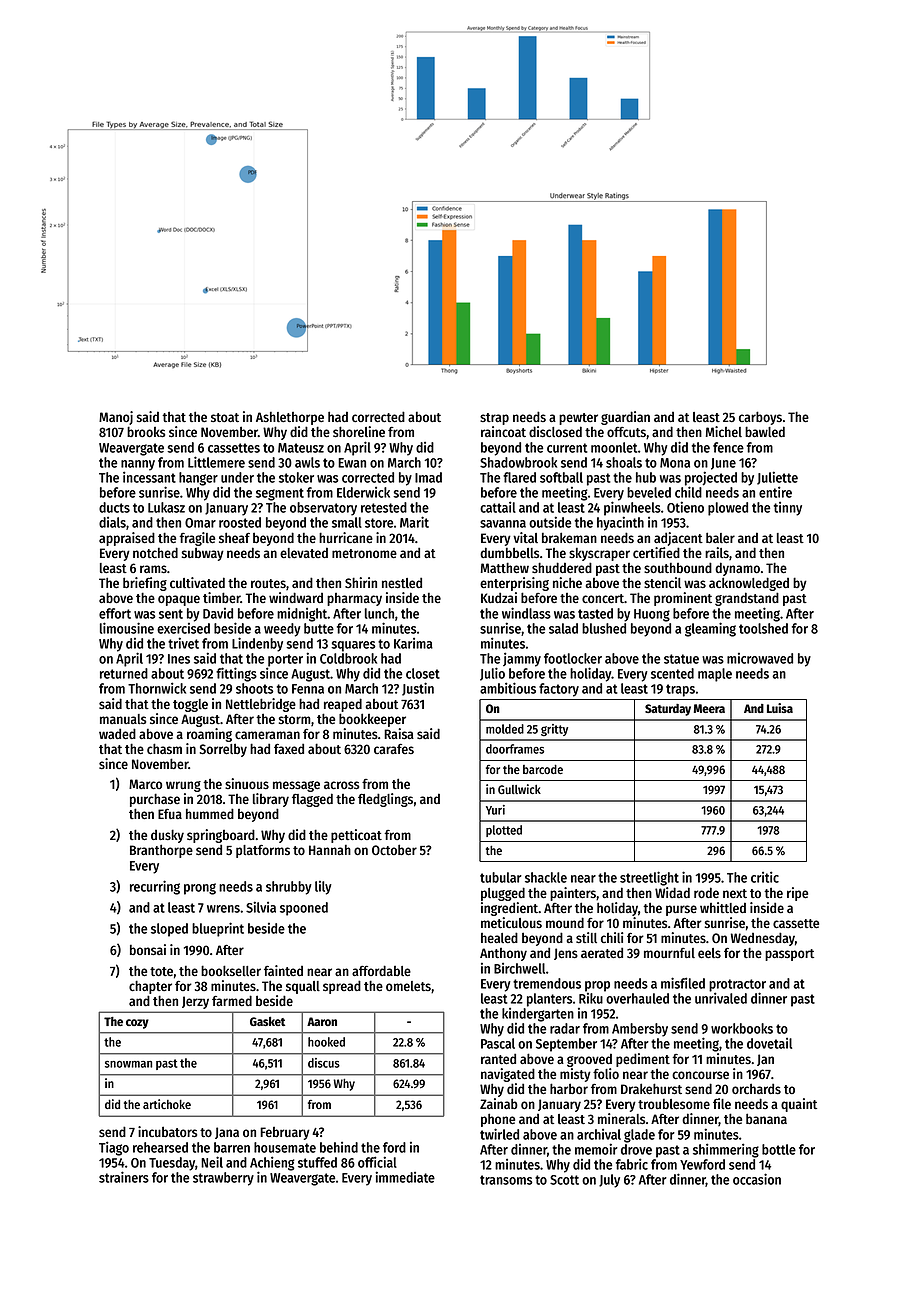  I want to click on briefing, so click(145, 584).
